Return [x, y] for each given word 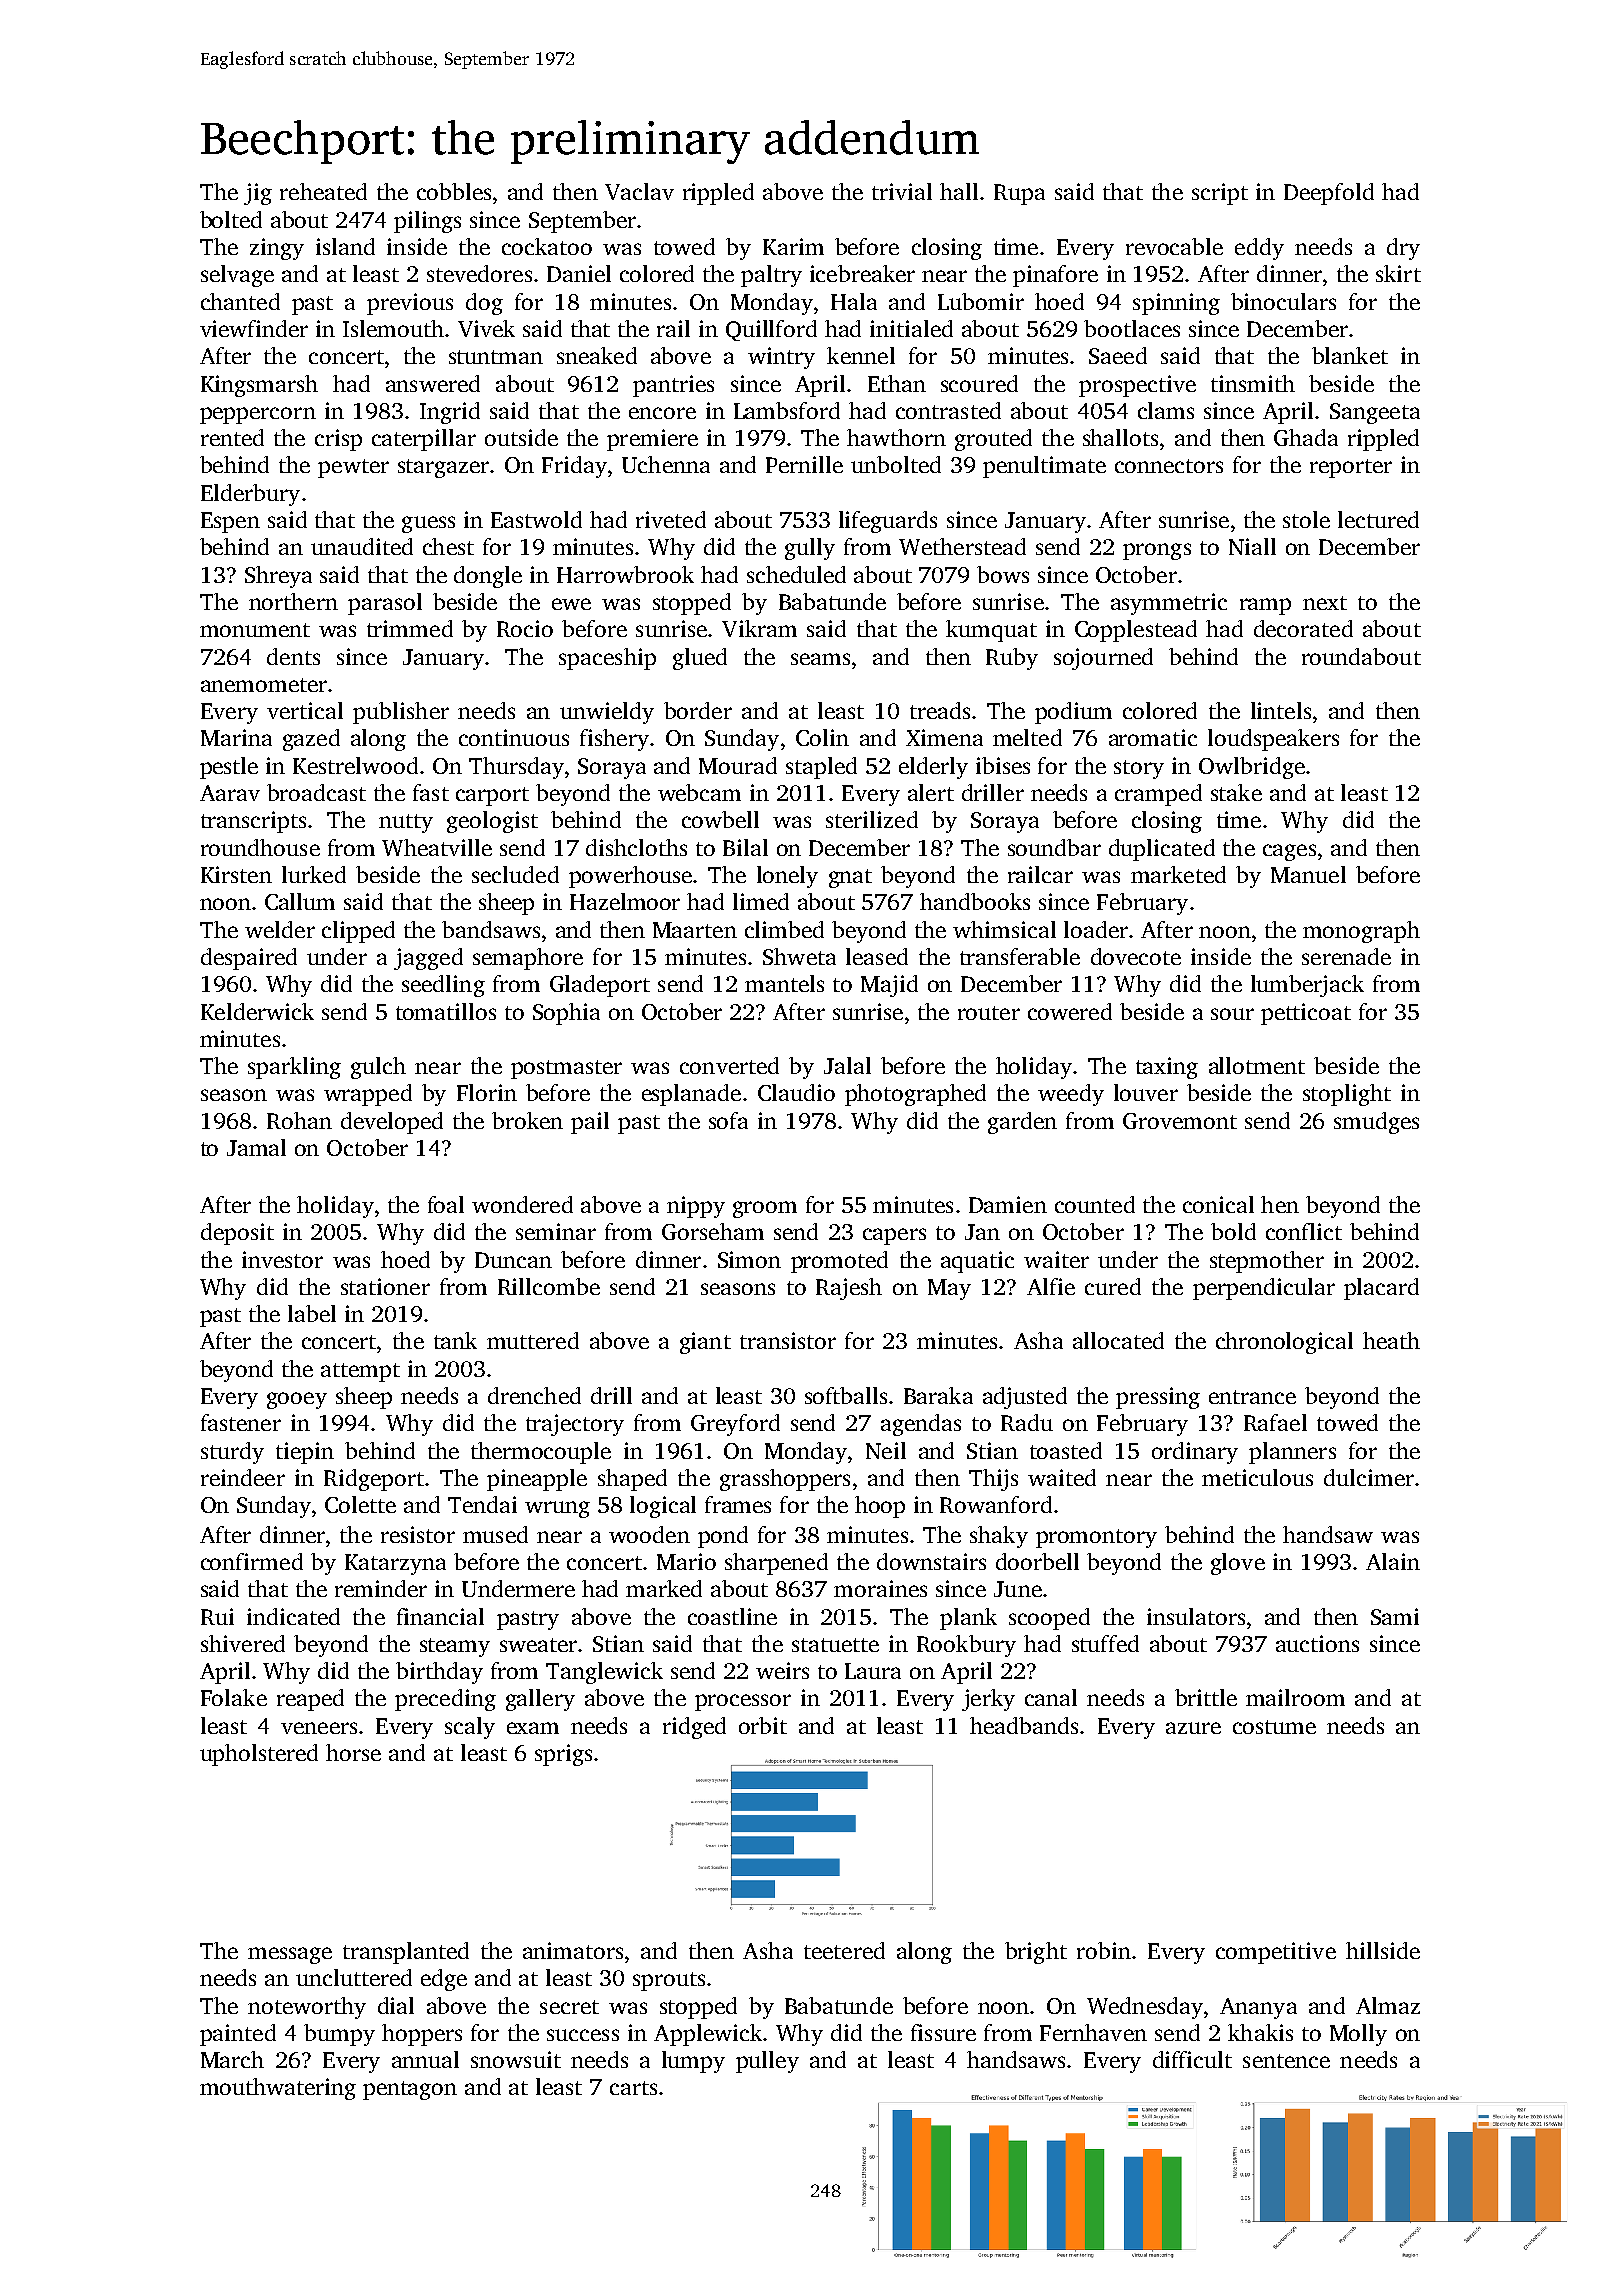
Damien [1008, 1204]
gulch [378, 1068]
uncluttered [354, 1977]
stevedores [479, 273]
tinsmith [1253, 383]
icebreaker [862, 273]
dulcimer [1369, 1477]
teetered [844, 1950]
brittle [1206, 1697]
